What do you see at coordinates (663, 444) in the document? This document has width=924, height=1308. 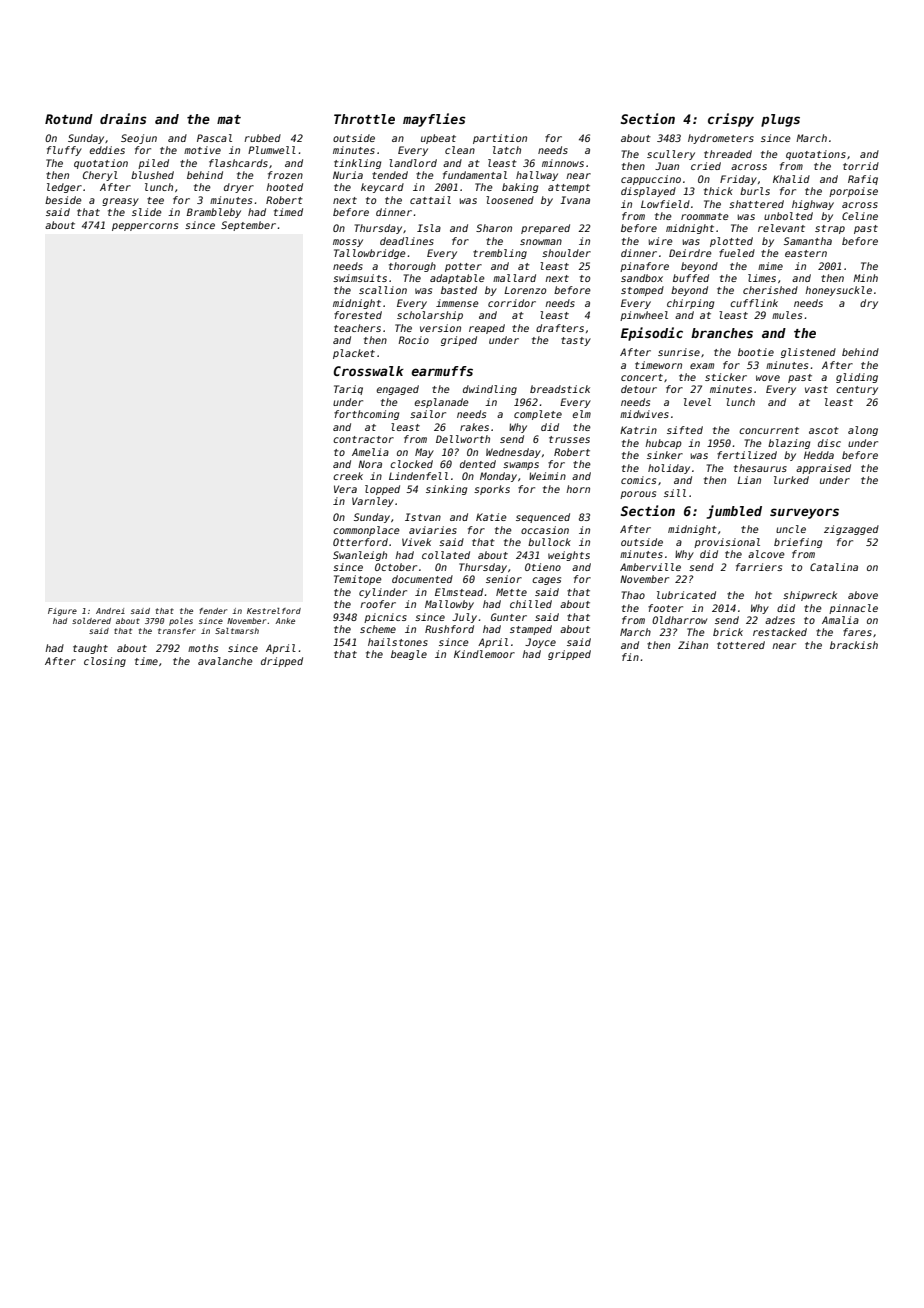 I see `hubcap` at bounding box center [663, 444].
